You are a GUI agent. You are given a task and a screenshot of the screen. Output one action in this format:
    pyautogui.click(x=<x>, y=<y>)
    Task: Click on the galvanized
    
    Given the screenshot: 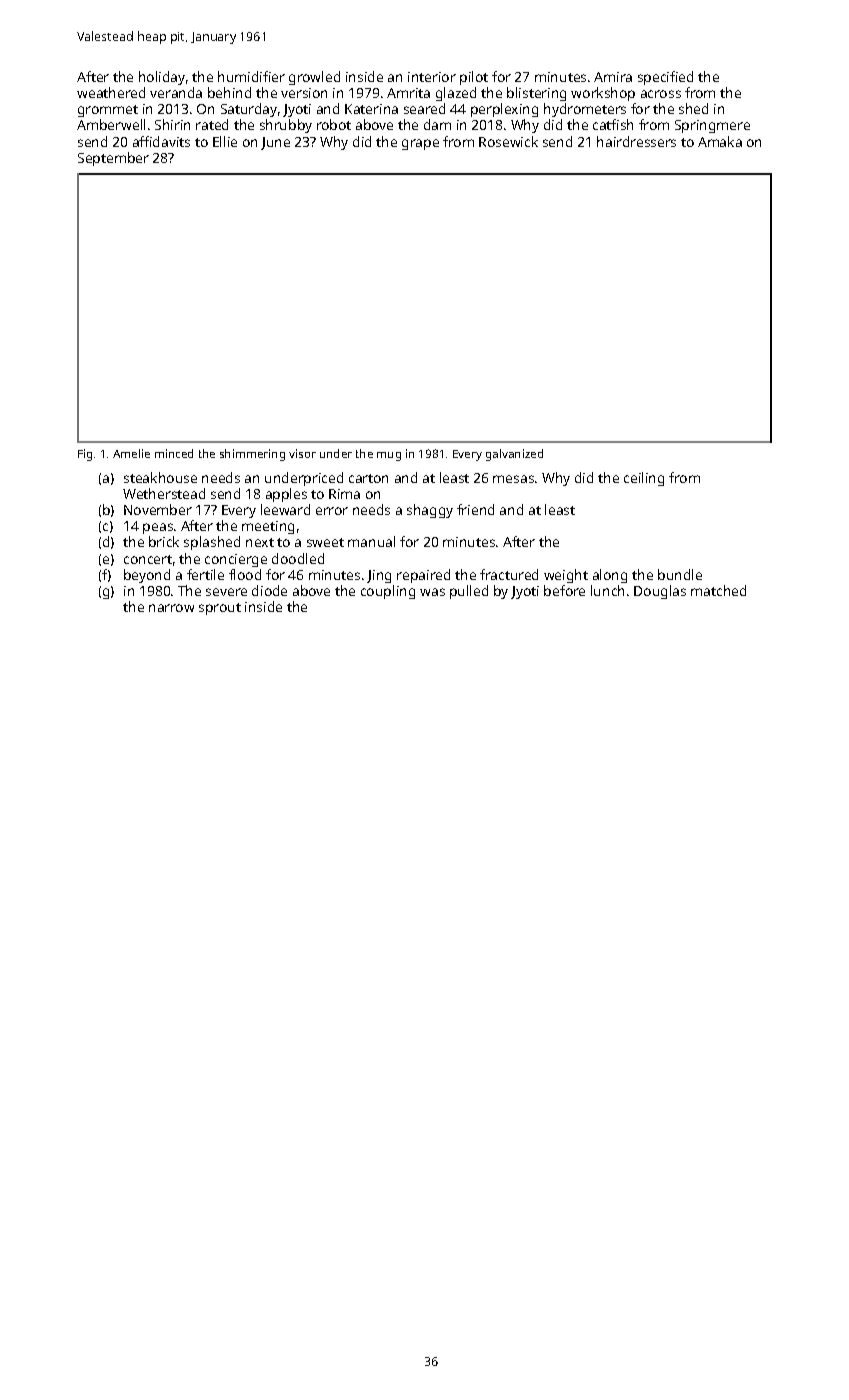 What is the action you would take?
    pyautogui.click(x=514, y=455)
